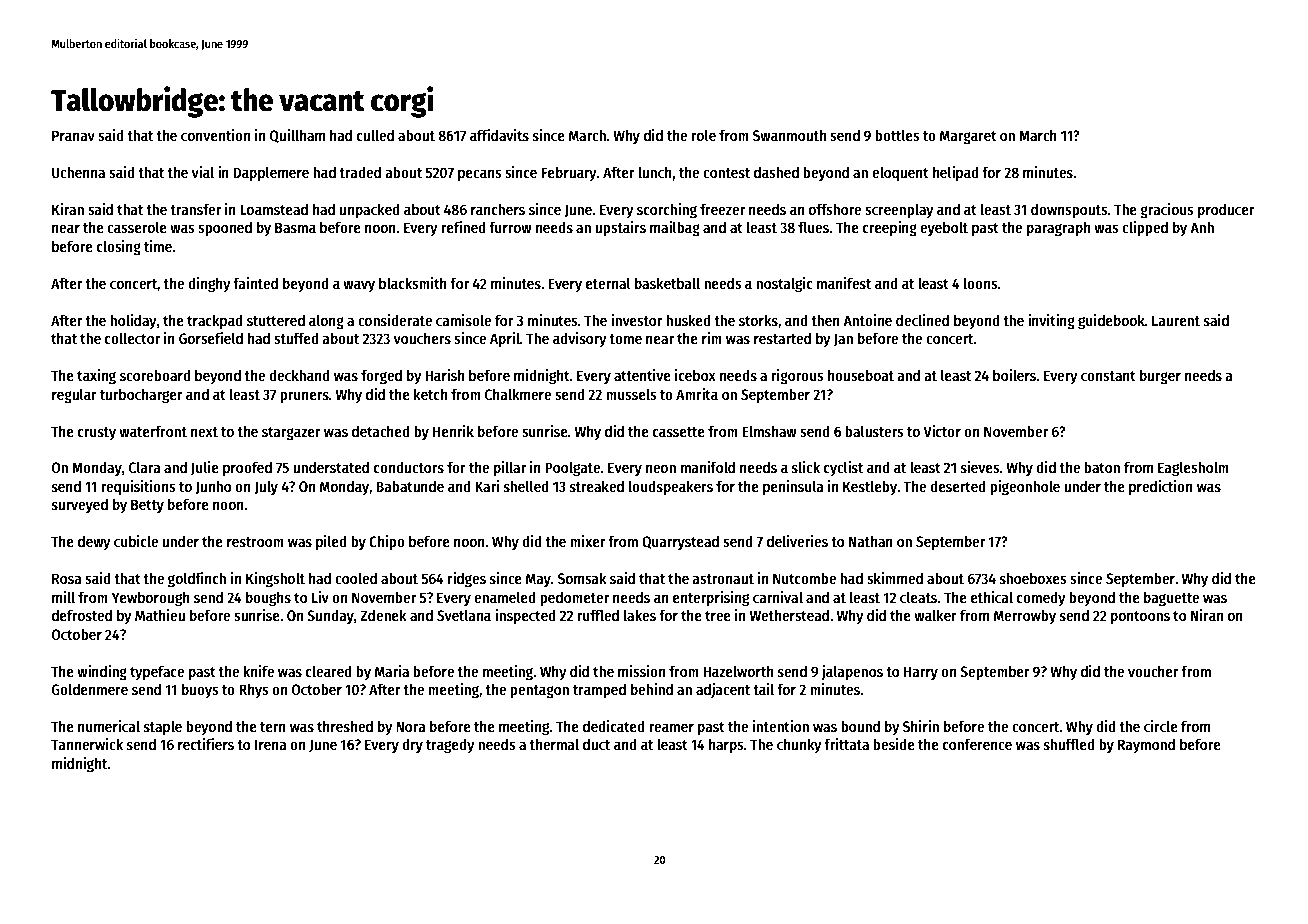  What do you see at coordinates (518, 394) in the page?
I see `Chalkmere` at bounding box center [518, 394].
